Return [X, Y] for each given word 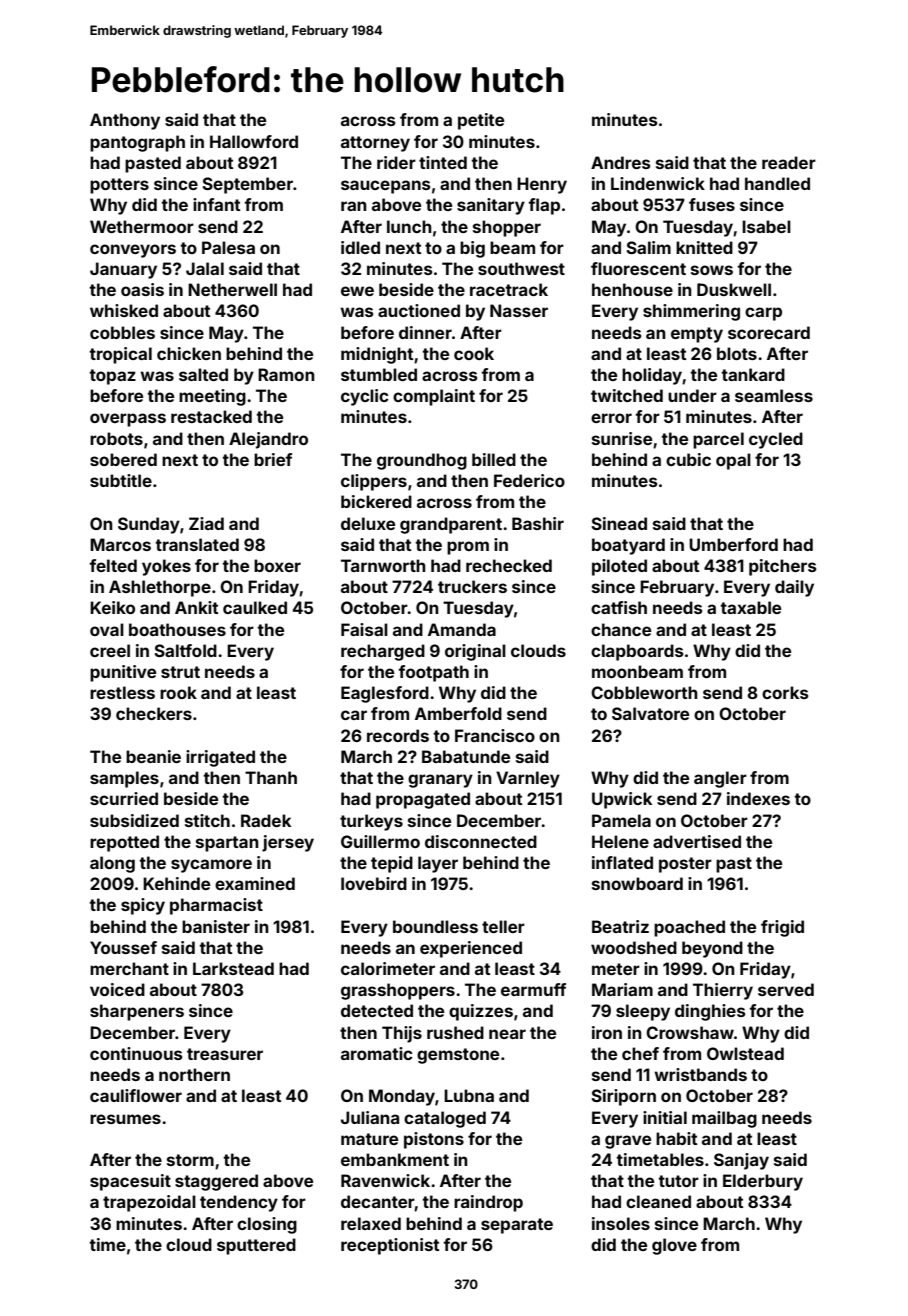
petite [481, 121]
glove [674, 1246]
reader [789, 162]
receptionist [390, 1246]
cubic [688, 459]
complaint [434, 397]
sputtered [256, 1246]
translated [197, 544]
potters [119, 186]
